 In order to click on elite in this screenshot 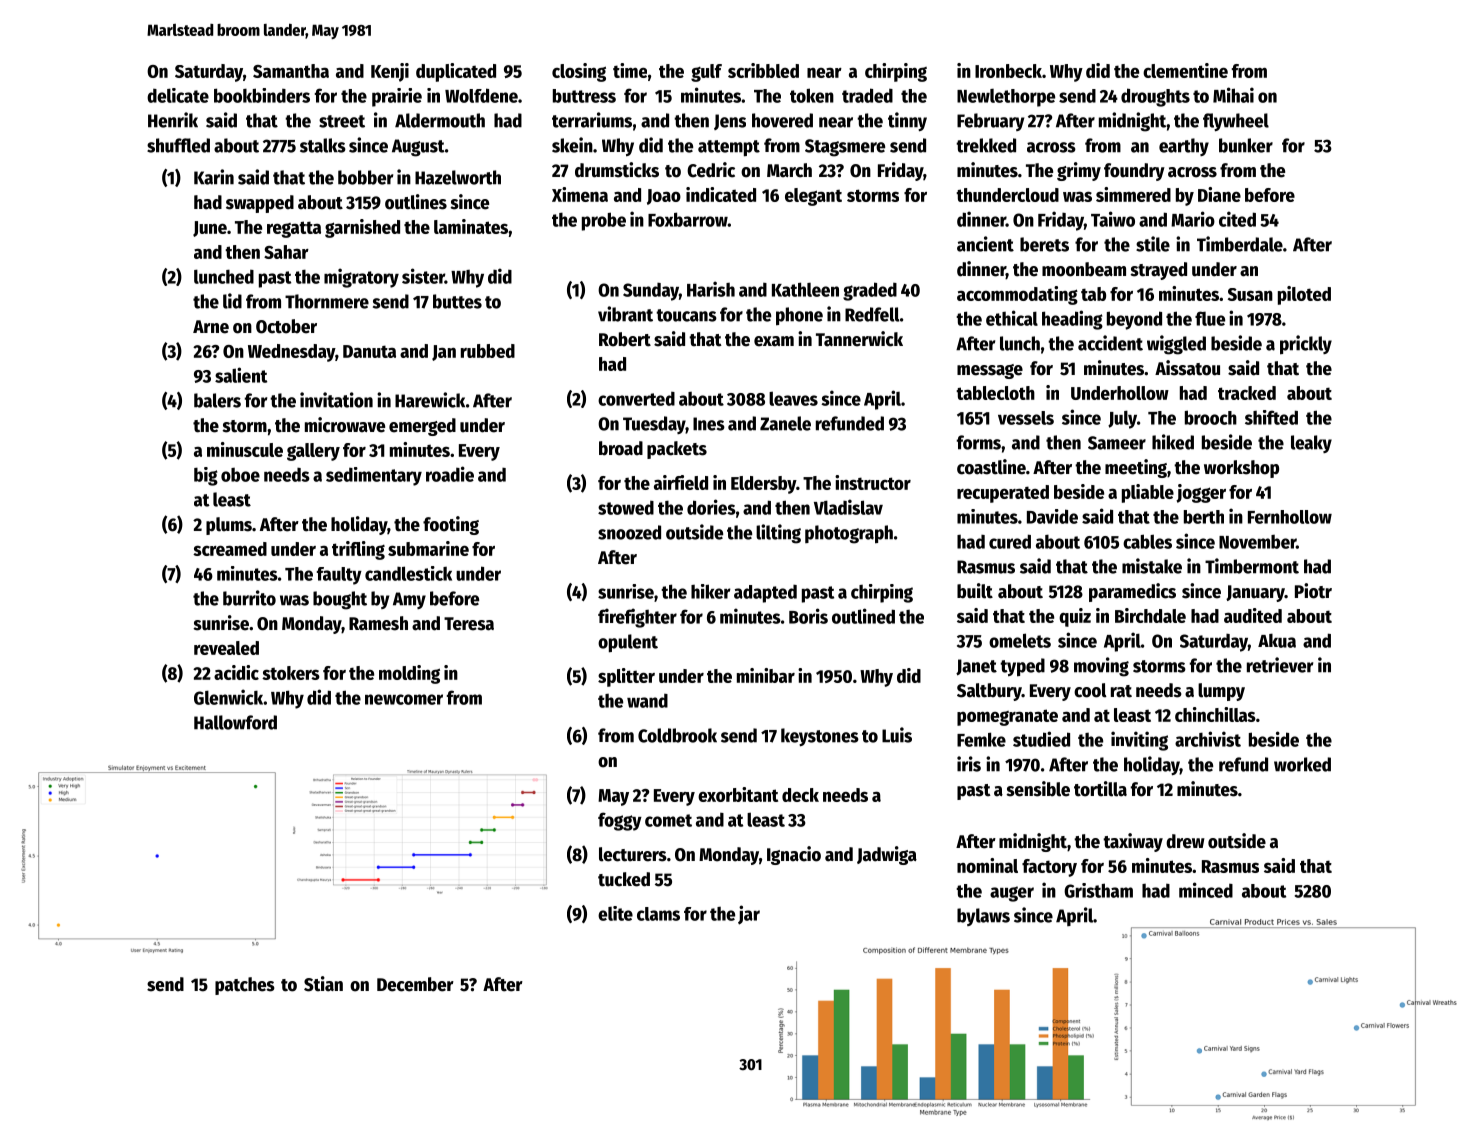, I will do `click(615, 913)`.
